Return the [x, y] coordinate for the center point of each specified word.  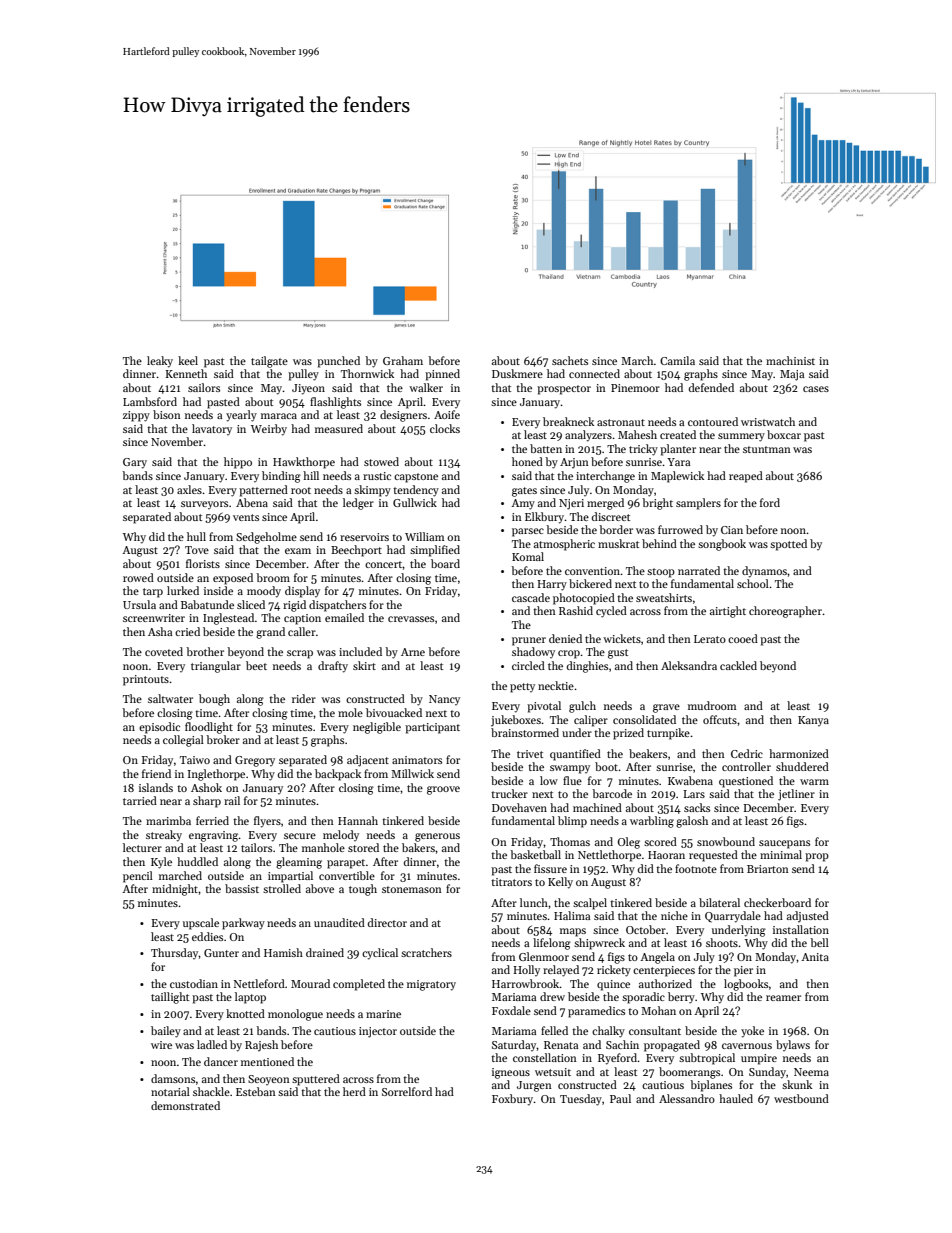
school [753, 583]
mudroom [712, 705]
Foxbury [513, 1100]
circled [528, 665]
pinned [442, 375]
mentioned [267, 1061]
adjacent [368, 761]
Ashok [206, 787]
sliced [251, 604]
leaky [160, 362]
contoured [713, 421]
